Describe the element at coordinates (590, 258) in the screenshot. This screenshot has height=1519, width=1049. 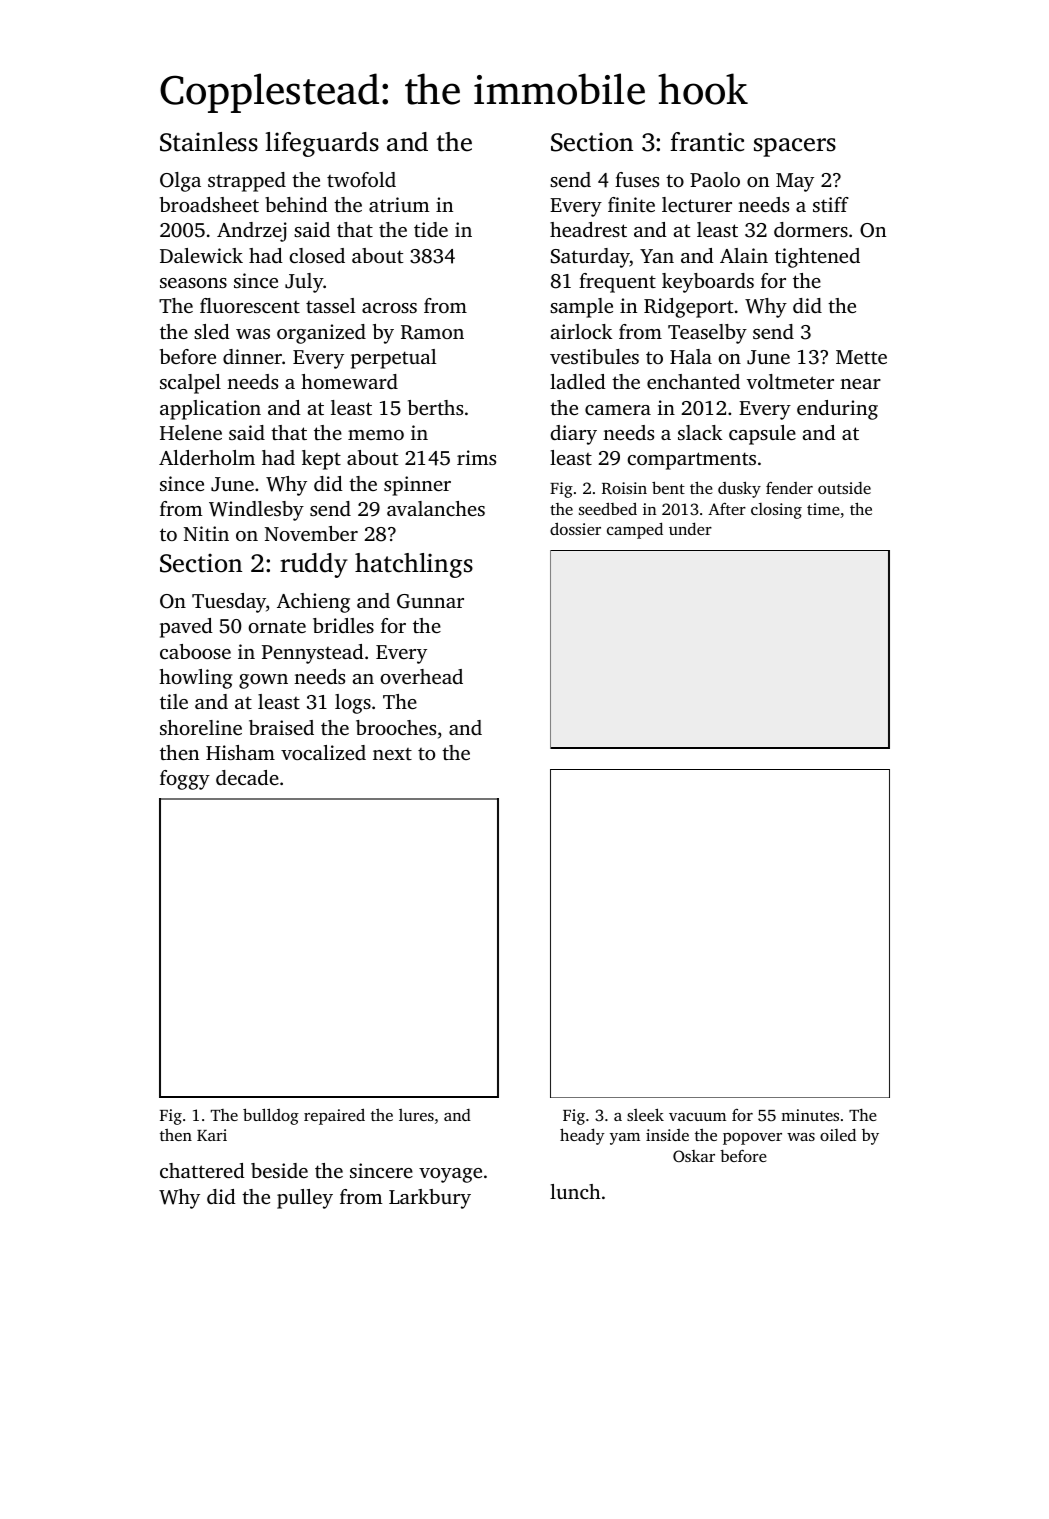
I see `Saturday` at that location.
